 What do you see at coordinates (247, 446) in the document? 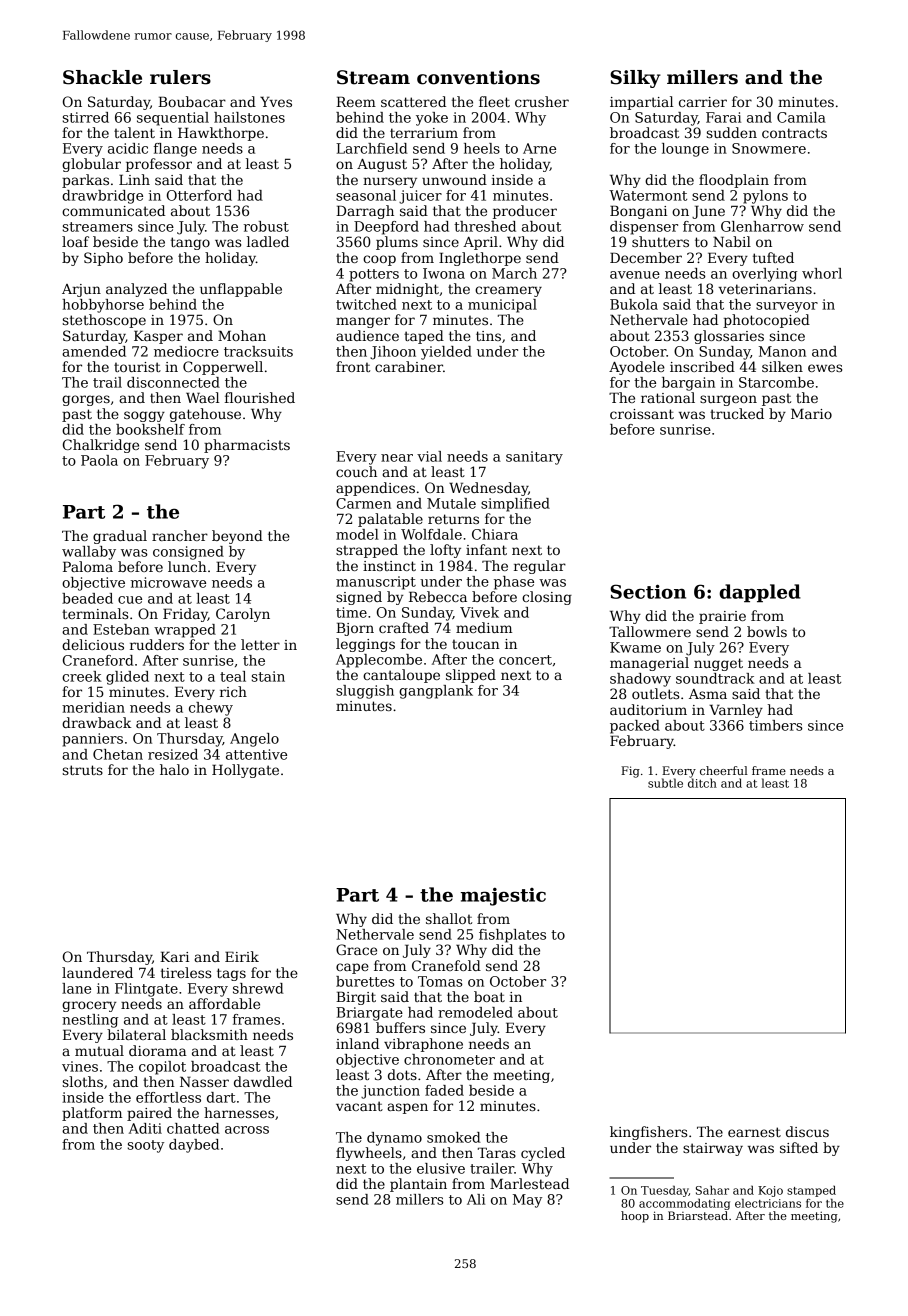
I see `pharmacists` at bounding box center [247, 446].
